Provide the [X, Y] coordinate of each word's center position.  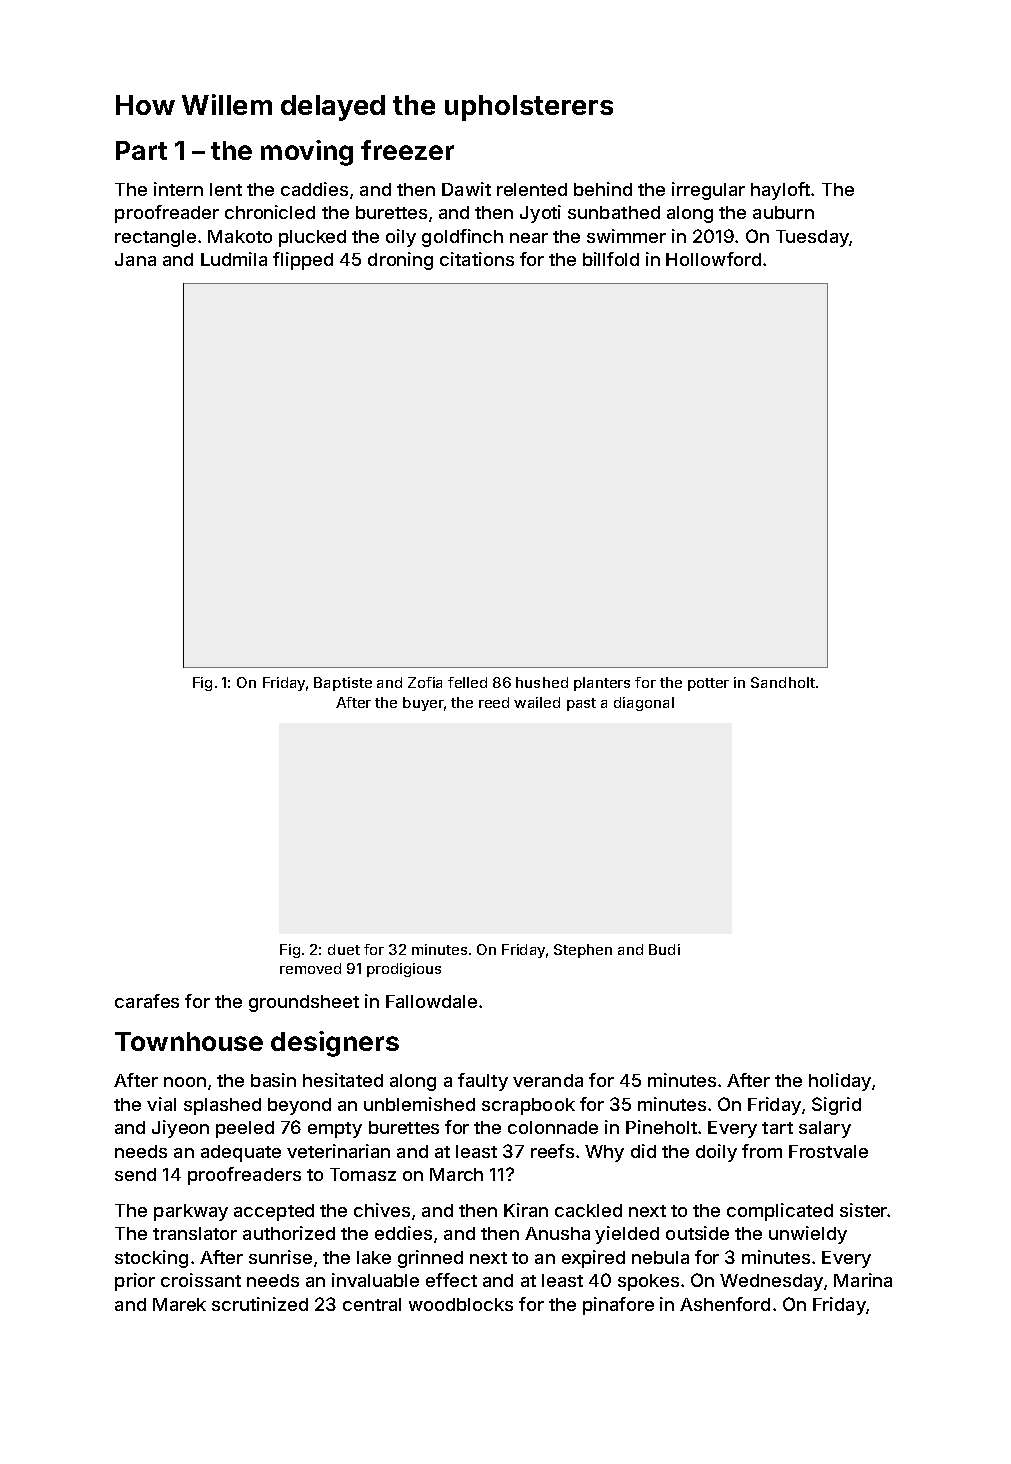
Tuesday [812, 238]
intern [178, 189]
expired [593, 1259]
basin [273, 1080]
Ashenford [725, 1304]
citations [477, 259]
